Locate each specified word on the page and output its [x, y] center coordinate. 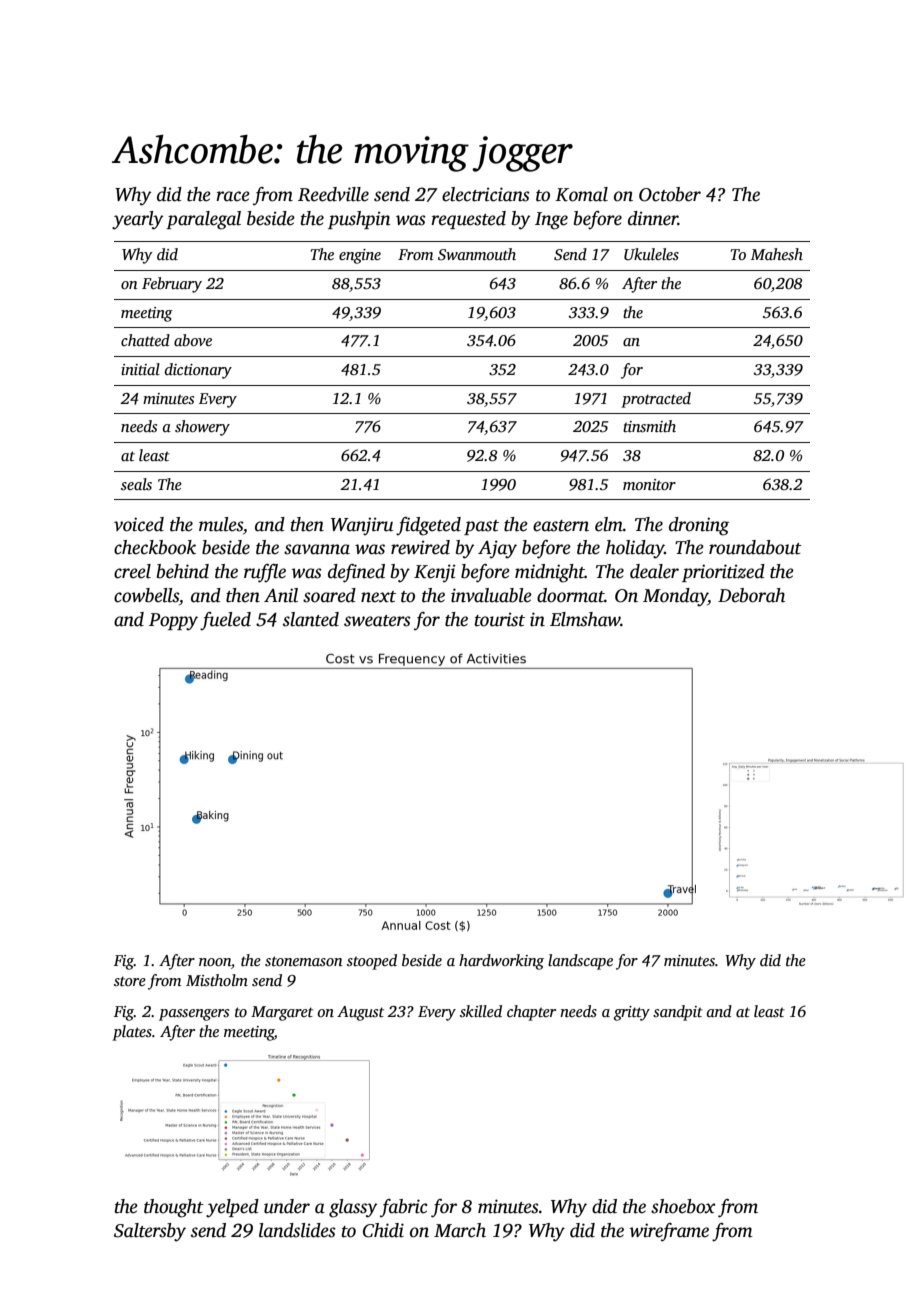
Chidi [383, 1230]
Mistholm [217, 980]
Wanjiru [362, 526]
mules [221, 524]
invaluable [491, 595]
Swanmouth [477, 254]
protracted [656, 400]
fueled [225, 621]
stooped [372, 962]
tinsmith [649, 426]
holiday [635, 549]
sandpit [678, 1013]
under [287, 1206]
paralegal [203, 220]
